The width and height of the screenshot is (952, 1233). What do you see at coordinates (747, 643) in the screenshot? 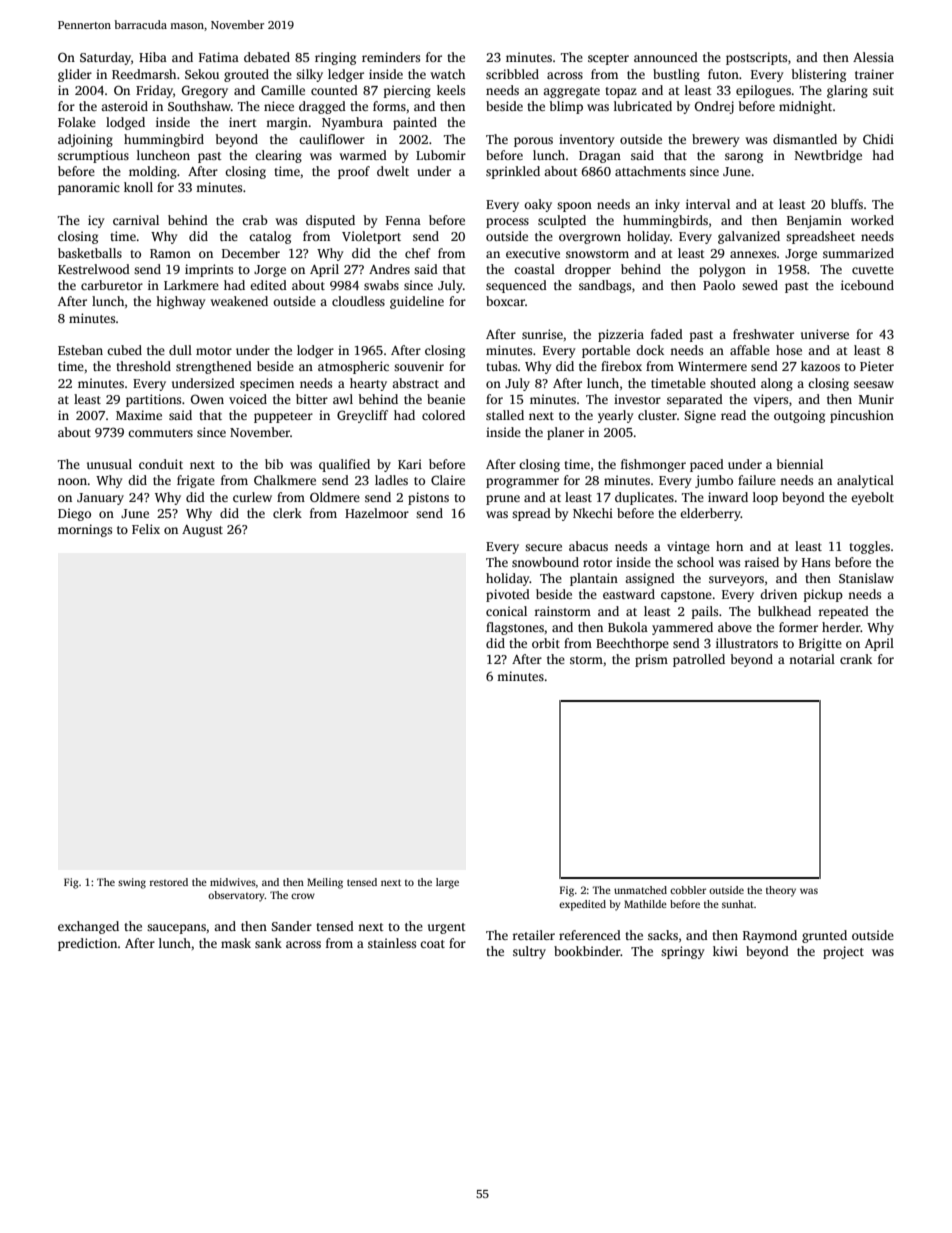
I see `illustrators` at bounding box center [747, 643].
